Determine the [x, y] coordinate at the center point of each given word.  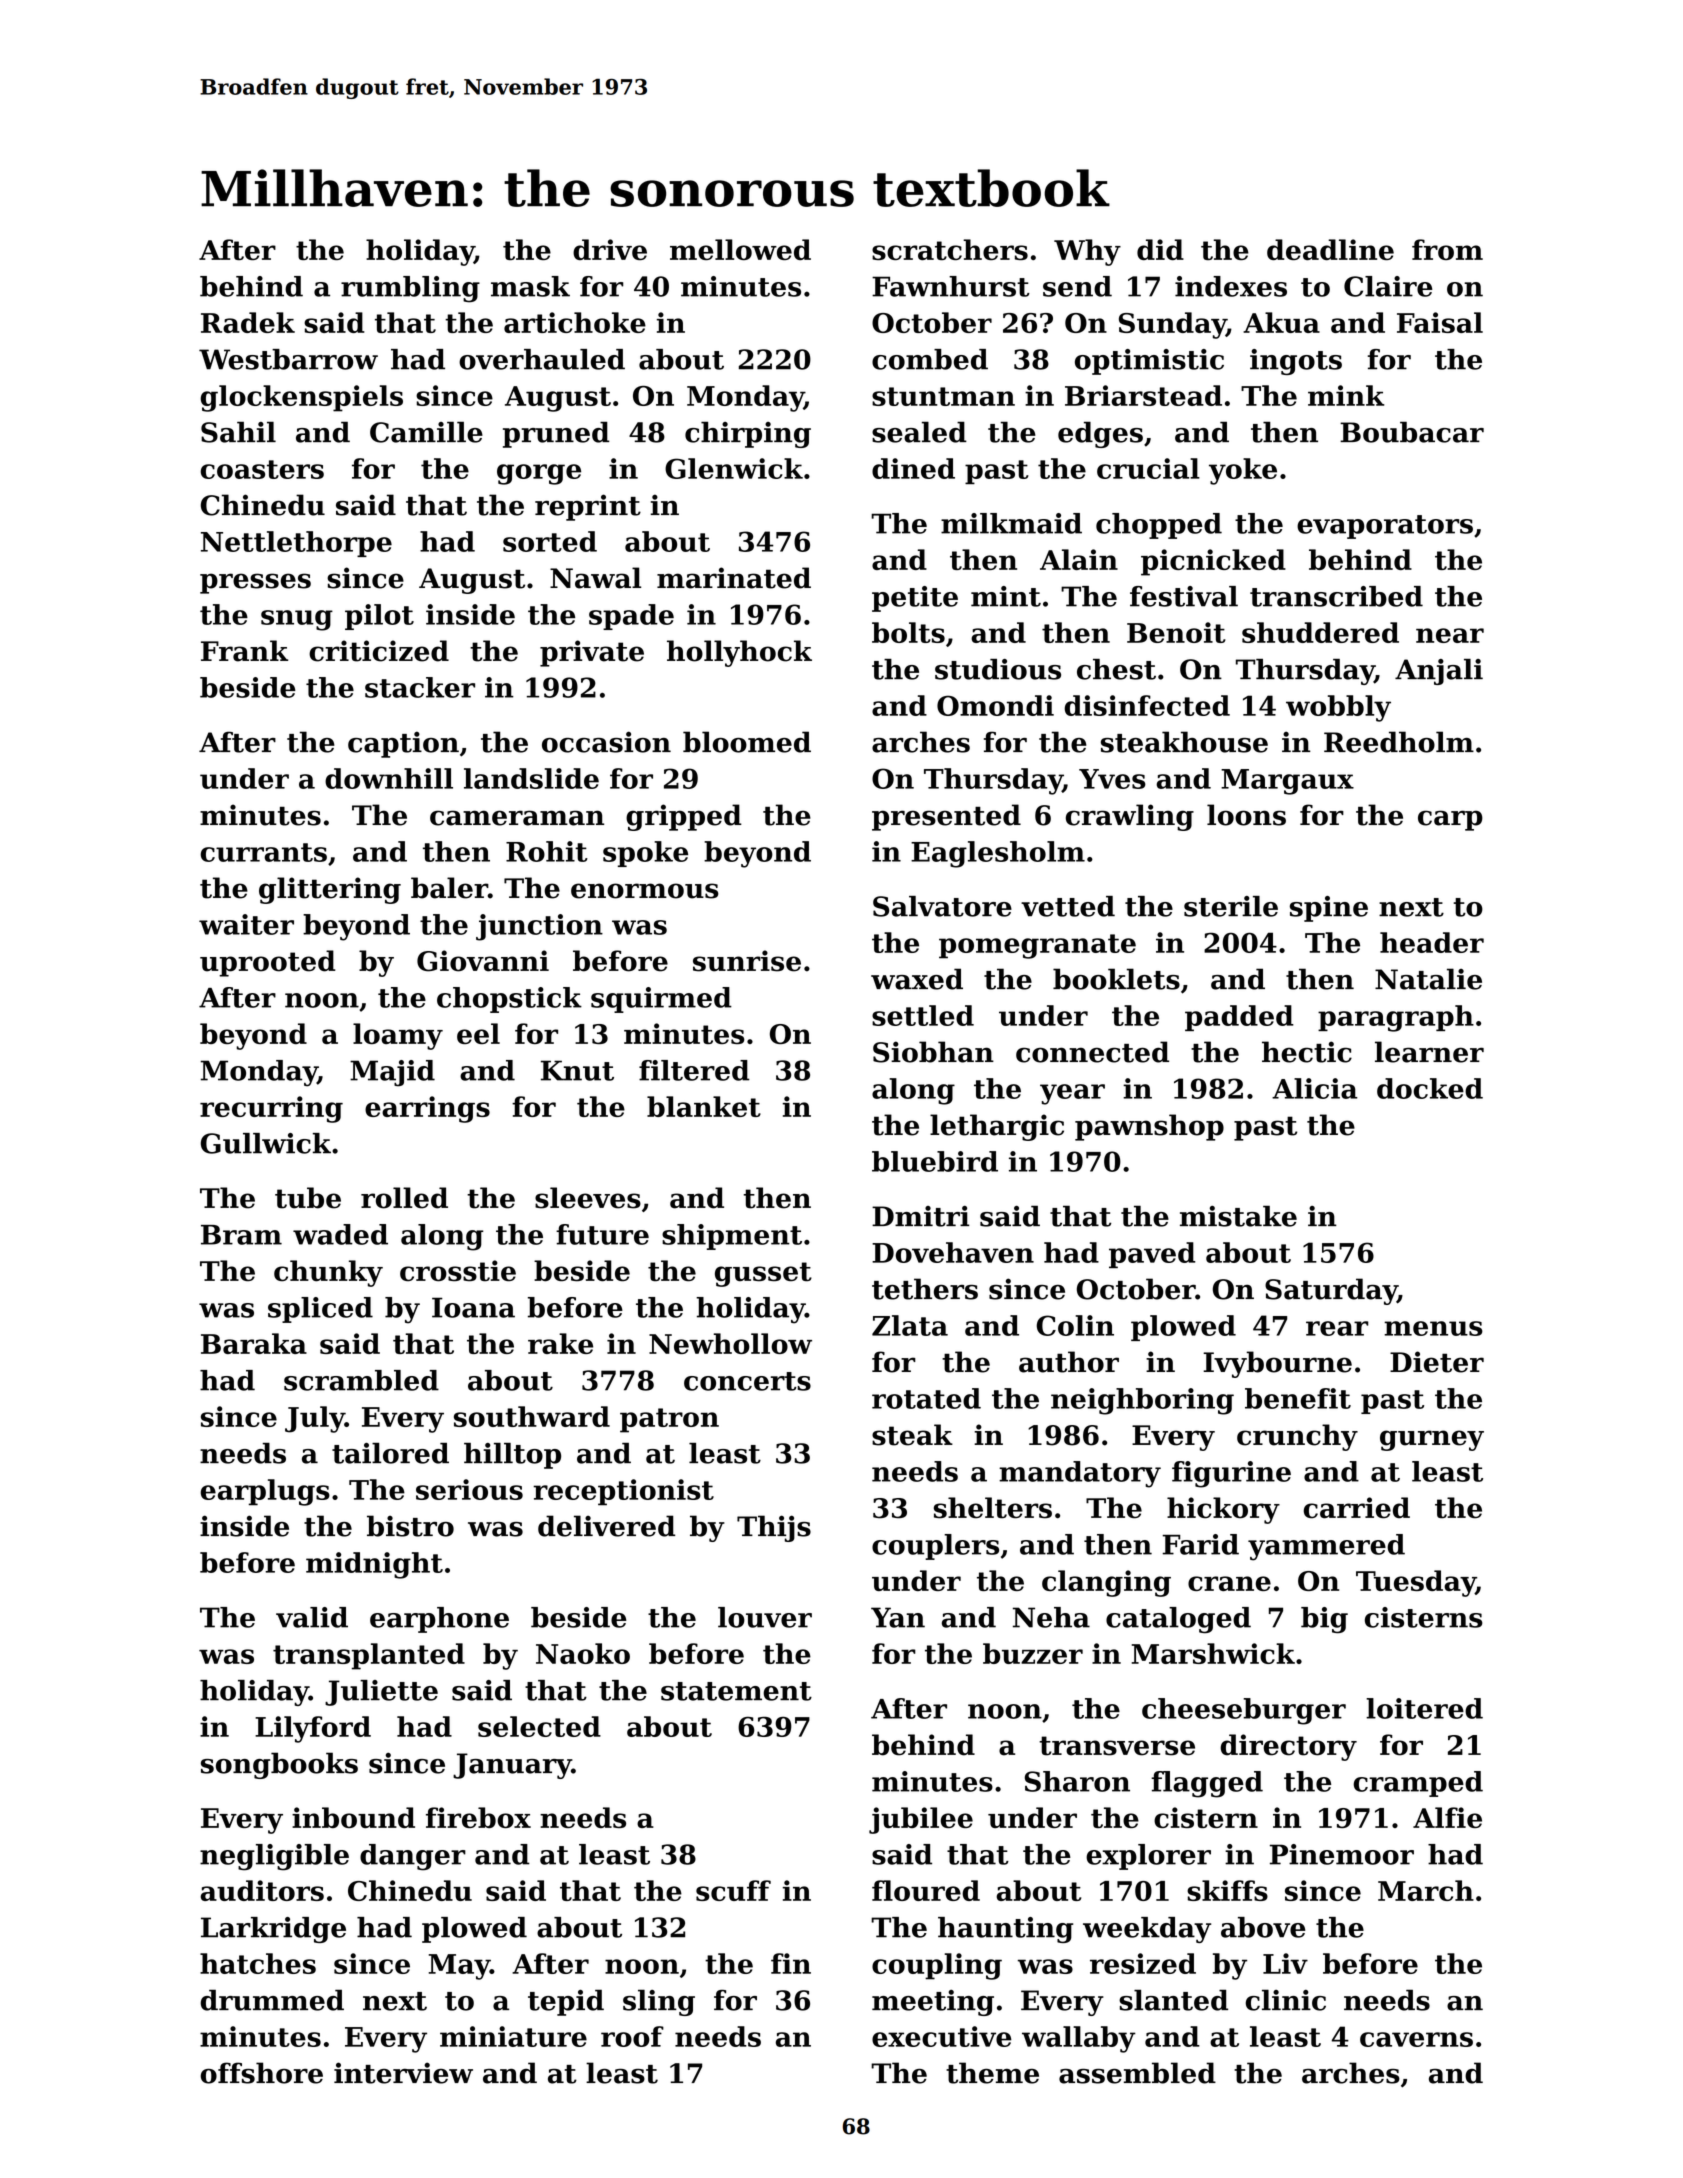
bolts [908, 632]
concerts [747, 1381]
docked [1430, 1088]
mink [1346, 395]
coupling [937, 1966]
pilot [379, 617]
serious [469, 1489]
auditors [262, 1890]
